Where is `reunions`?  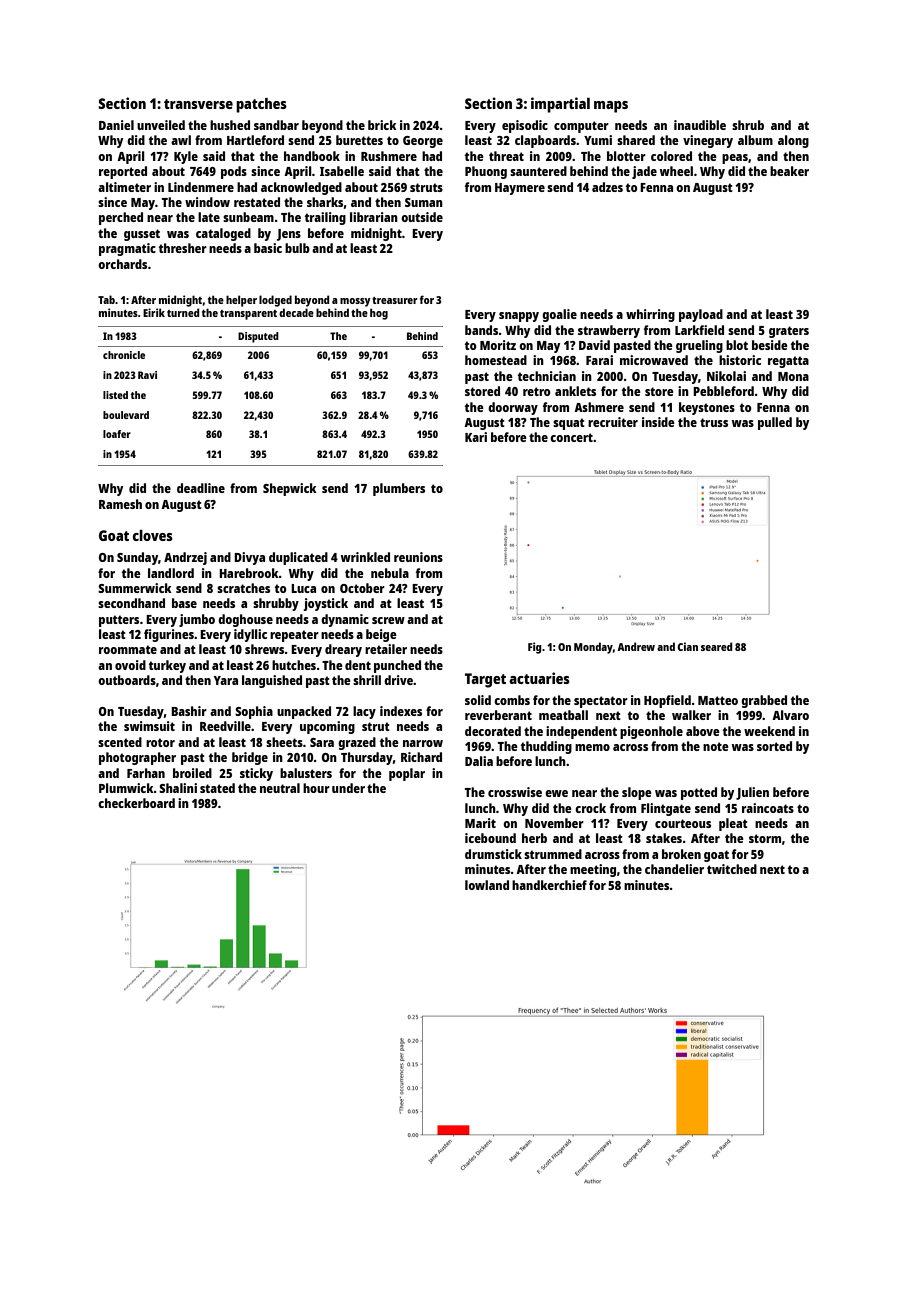
reunions is located at coordinates (418, 557).
